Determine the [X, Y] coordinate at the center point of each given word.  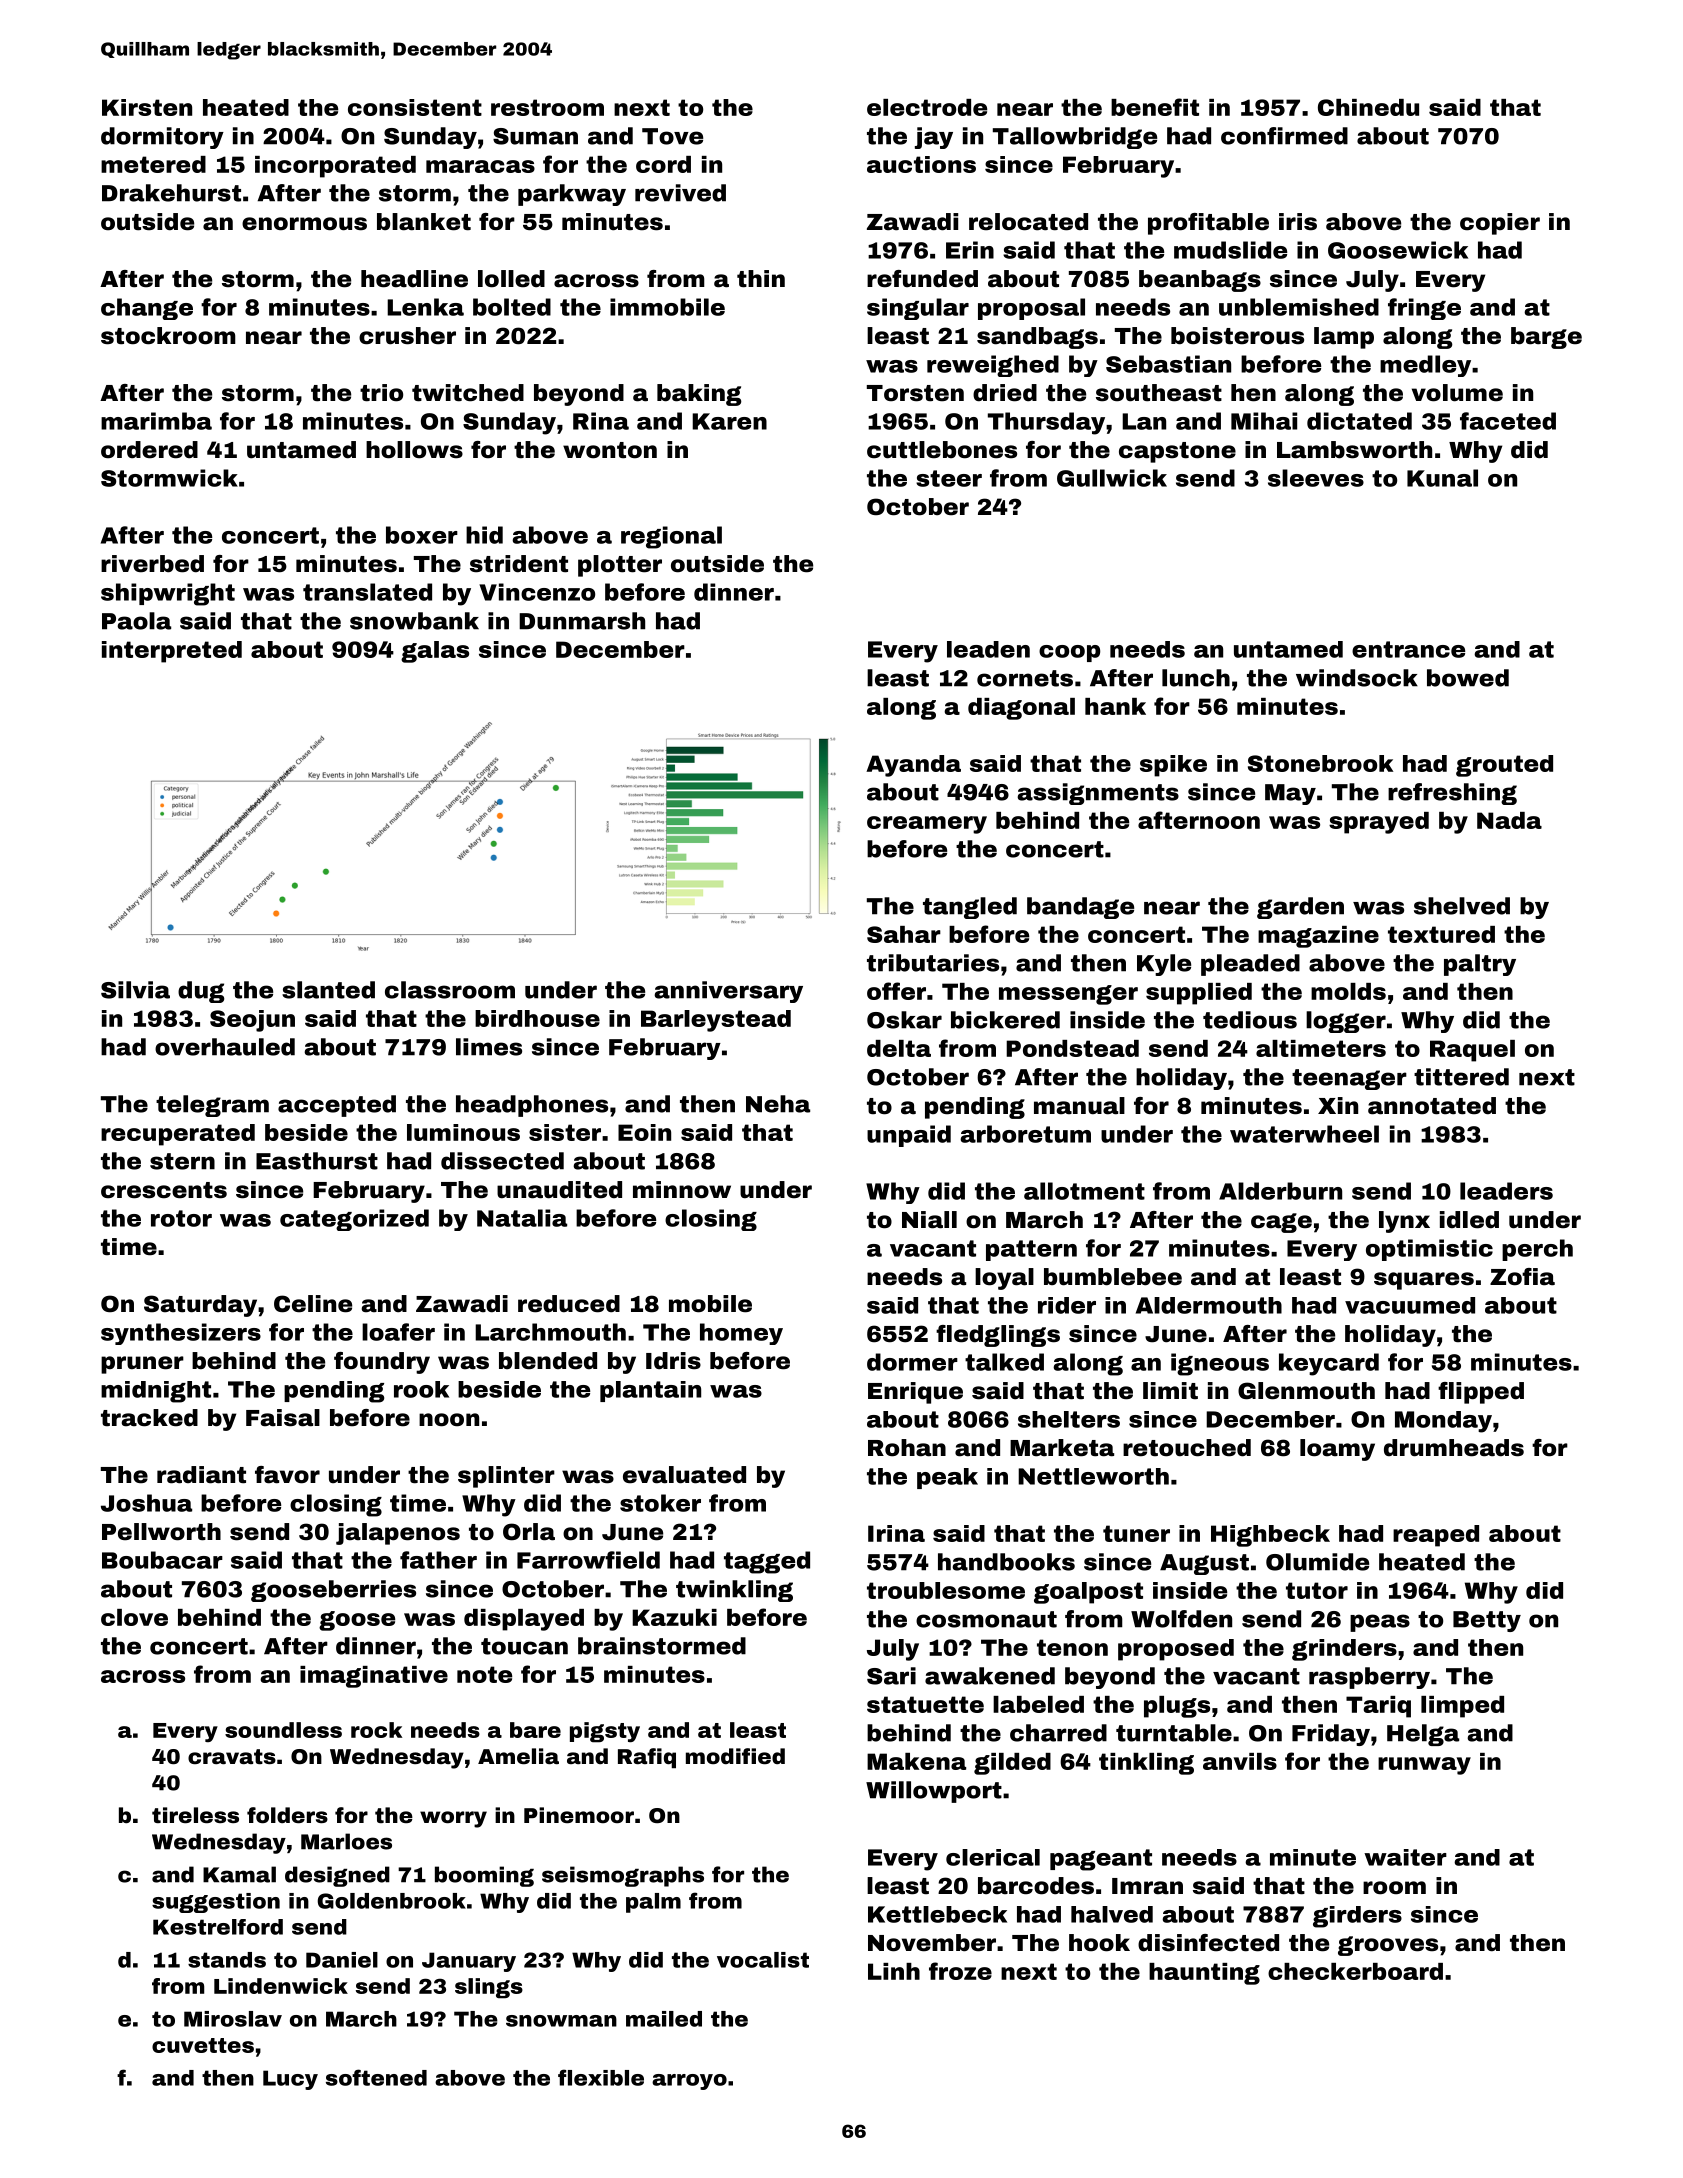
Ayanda [913, 766]
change [147, 309]
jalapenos [398, 1534]
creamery [927, 825]
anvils [1240, 1761]
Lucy [290, 2080]
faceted [1508, 421]
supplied [1199, 994]
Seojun [252, 1021]
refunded [922, 279]
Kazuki [674, 1617]
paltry [1480, 965]
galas [435, 652]
